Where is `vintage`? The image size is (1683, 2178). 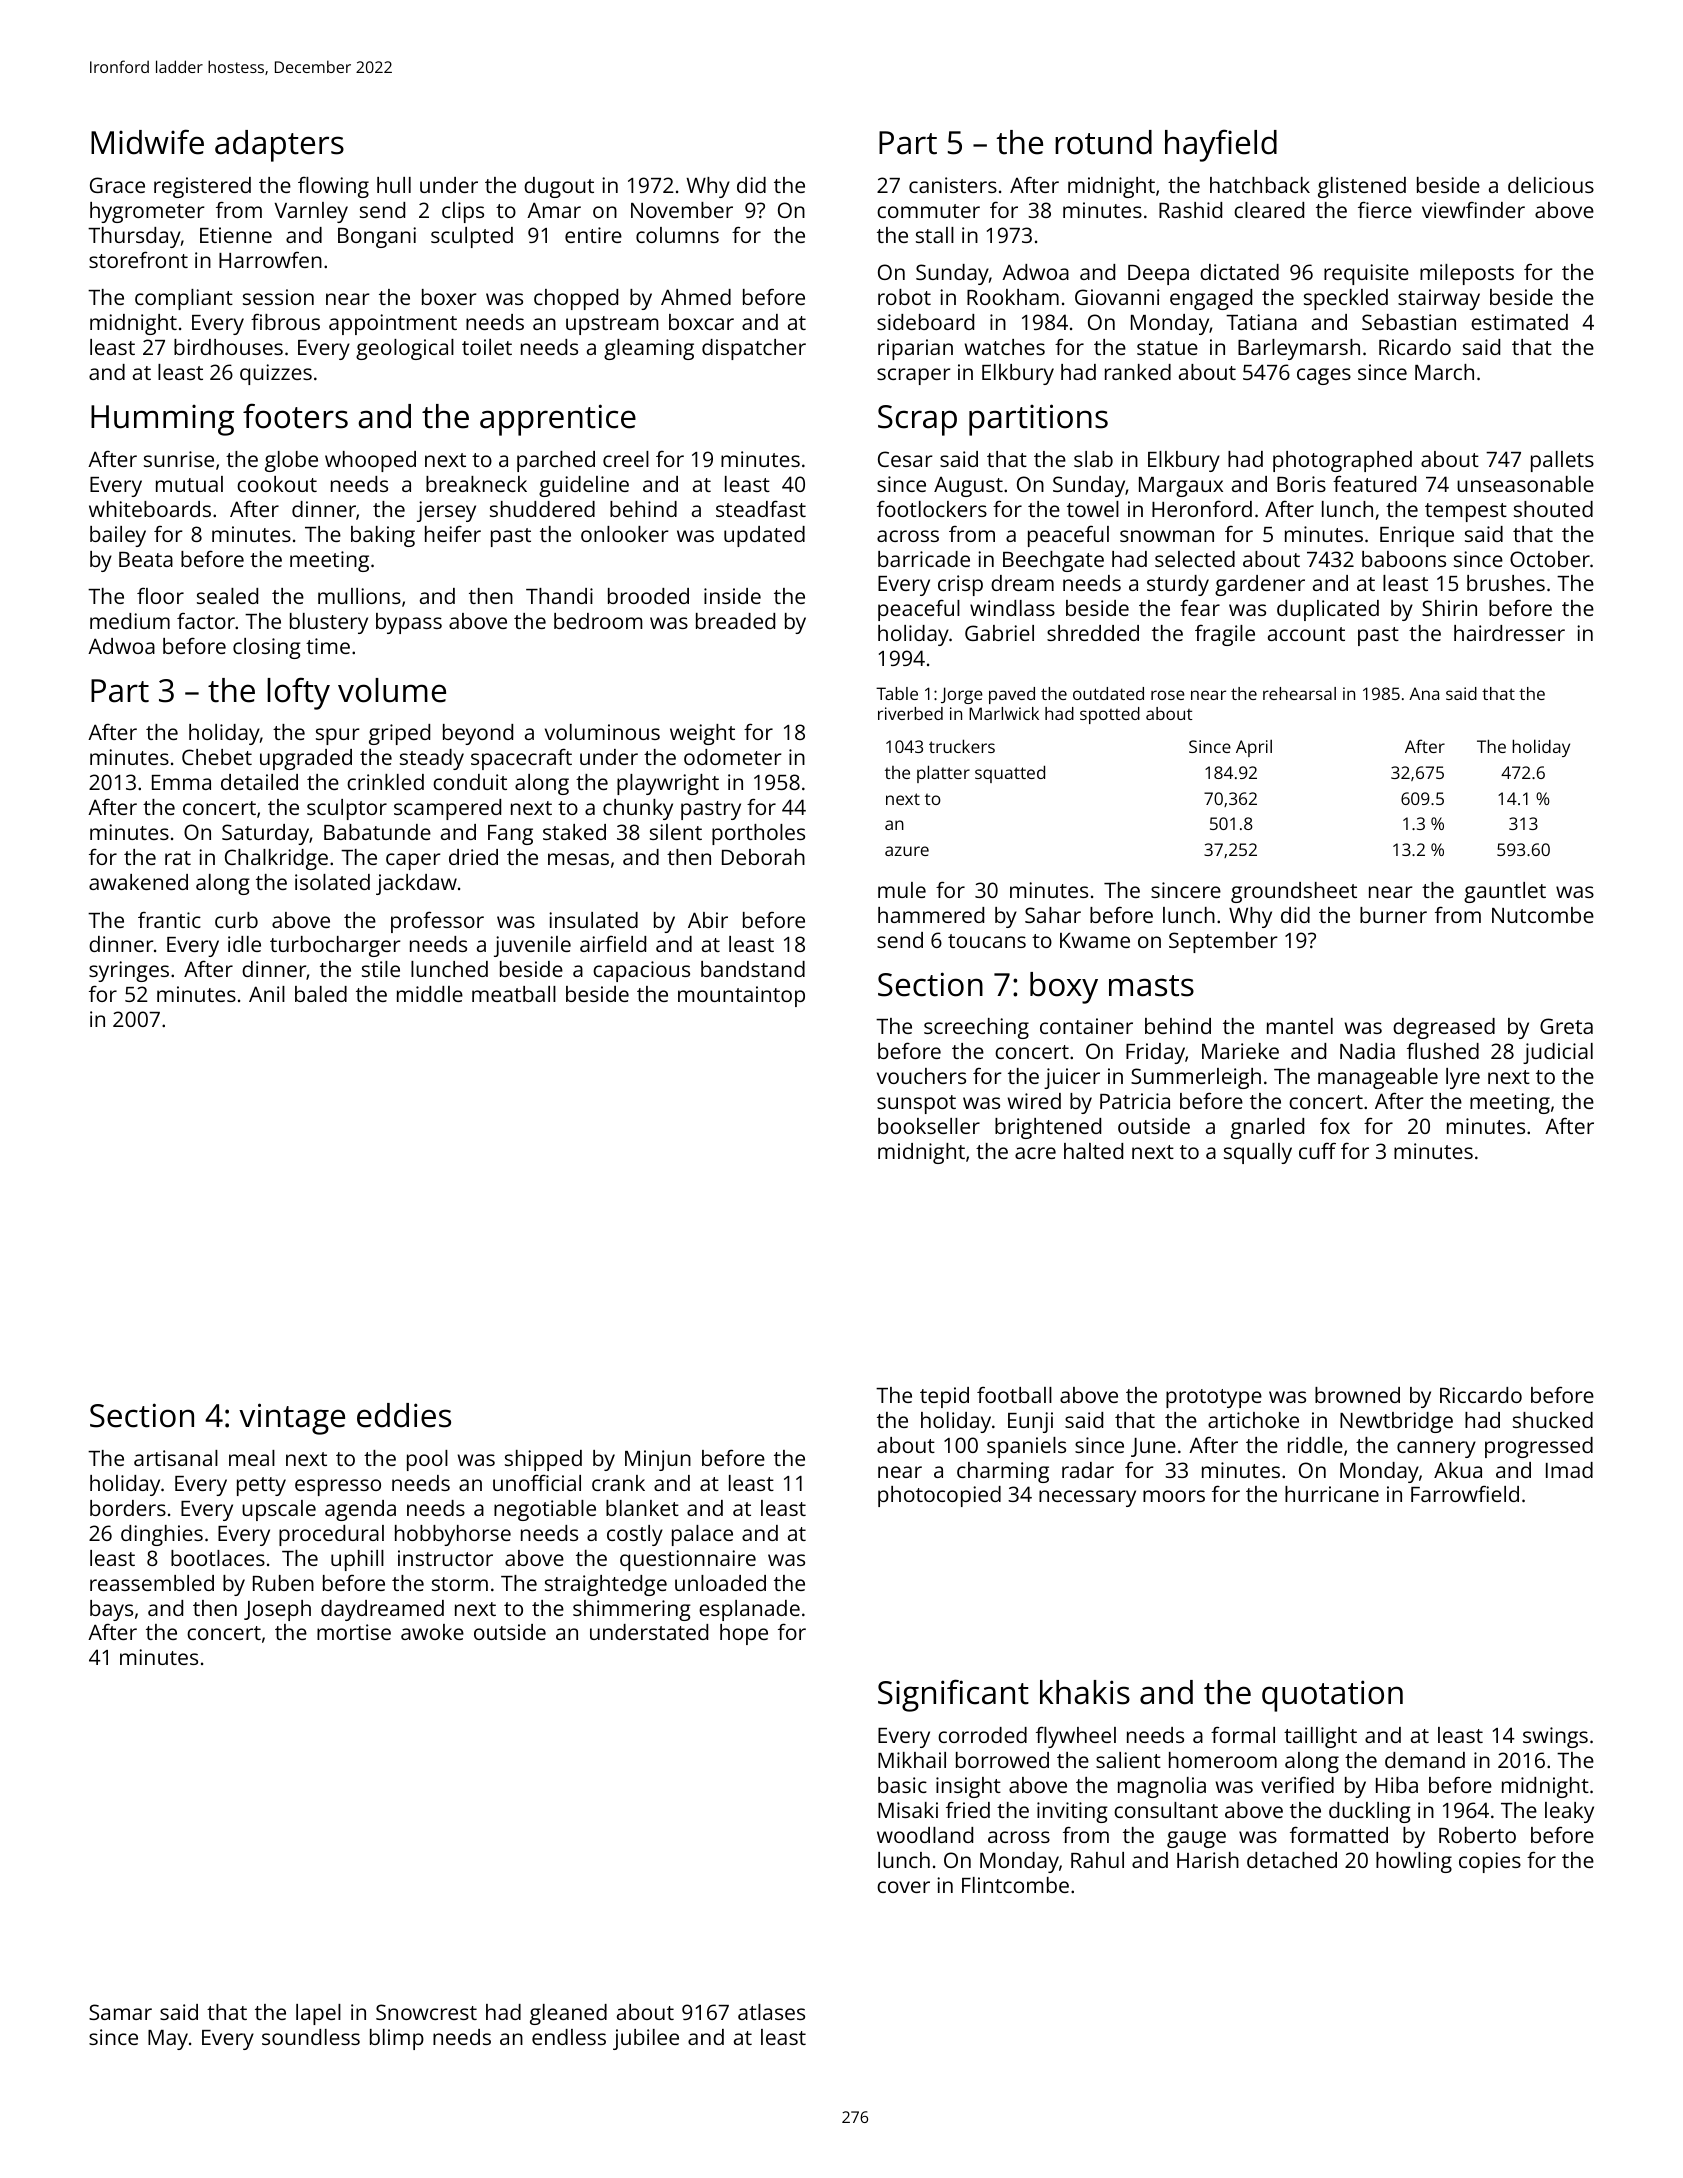 vintage is located at coordinates (292, 1419).
